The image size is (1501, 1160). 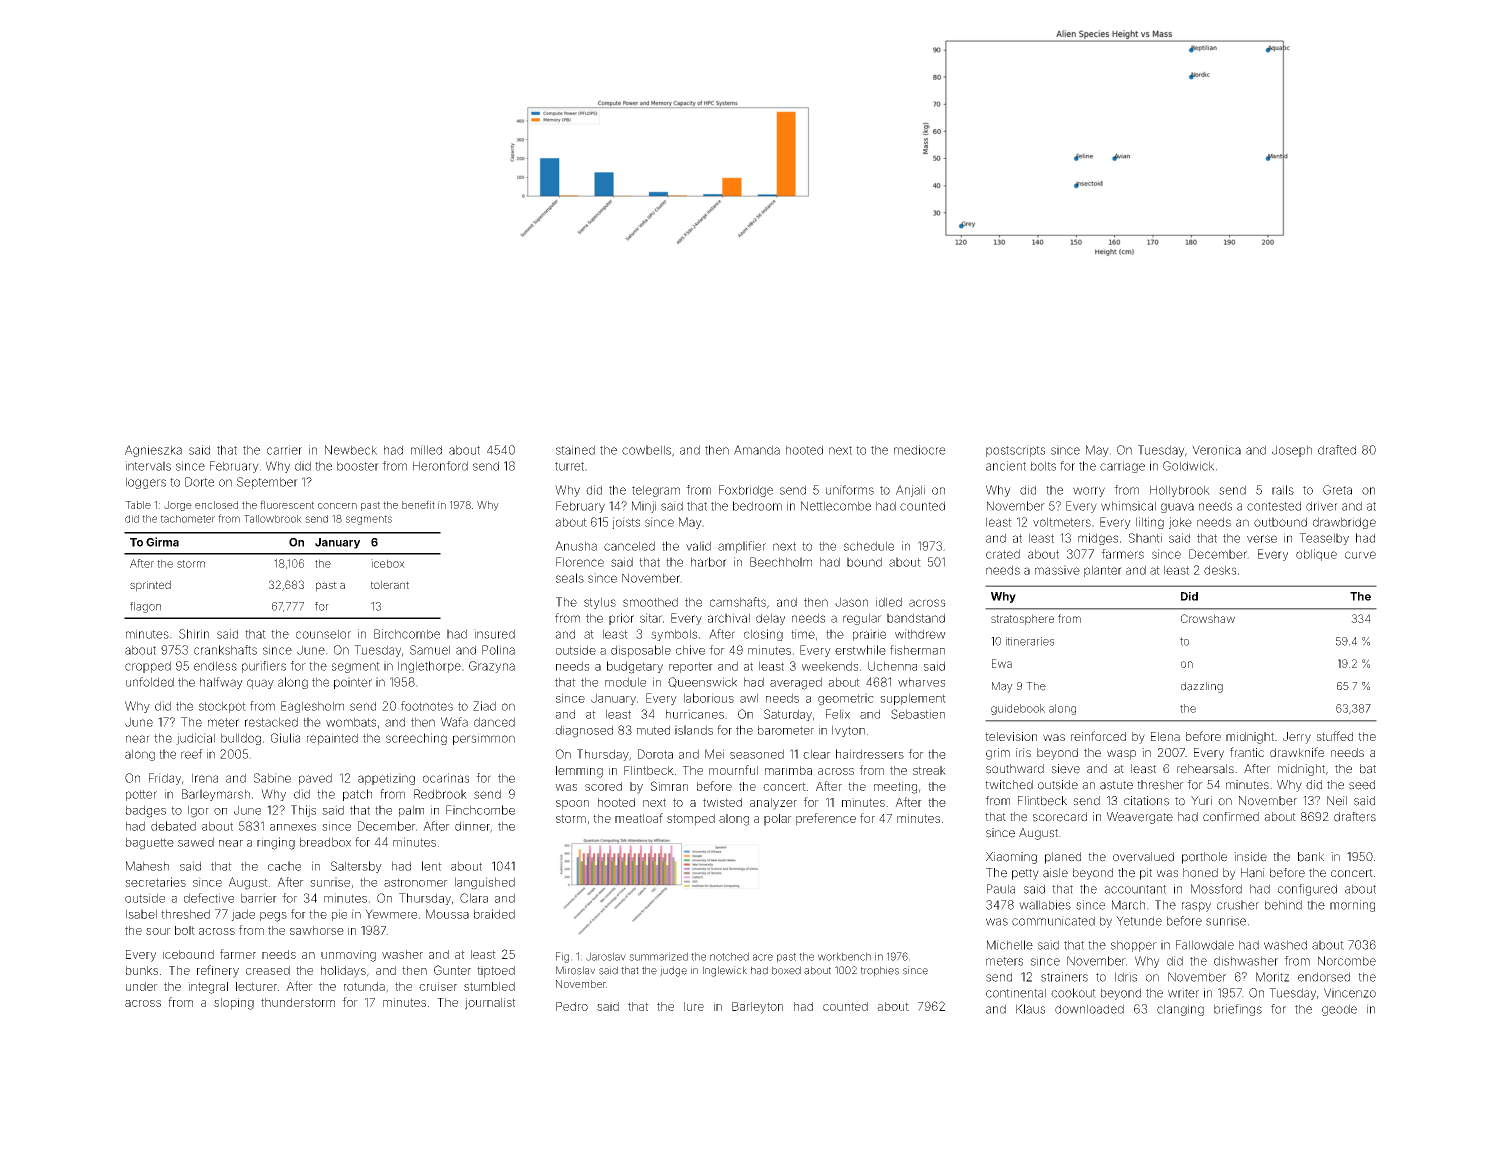 I want to click on whimsical, so click(x=1128, y=506).
